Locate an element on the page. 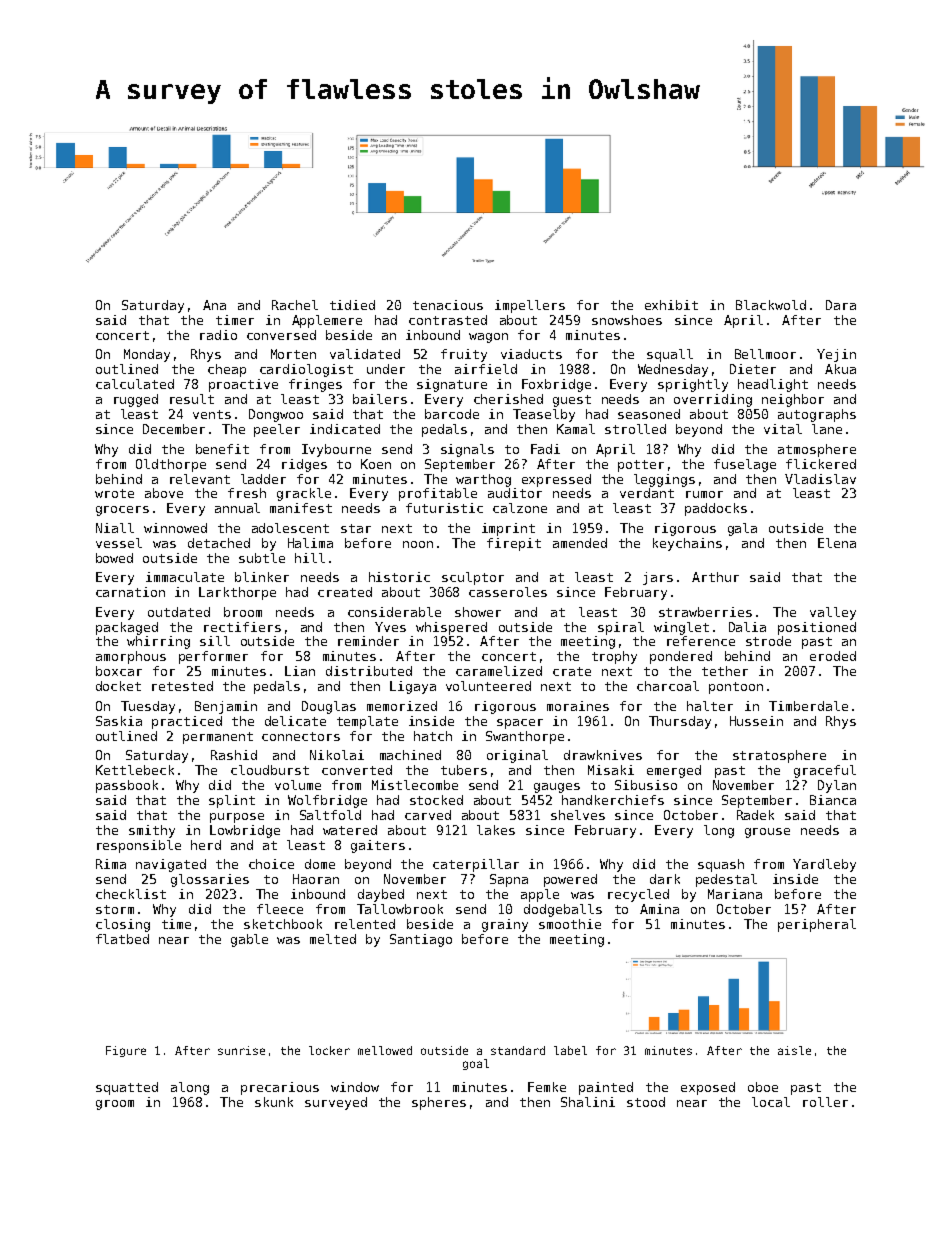 This image has height=1233, width=952. Yardleby is located at coordinates (824, 865).
